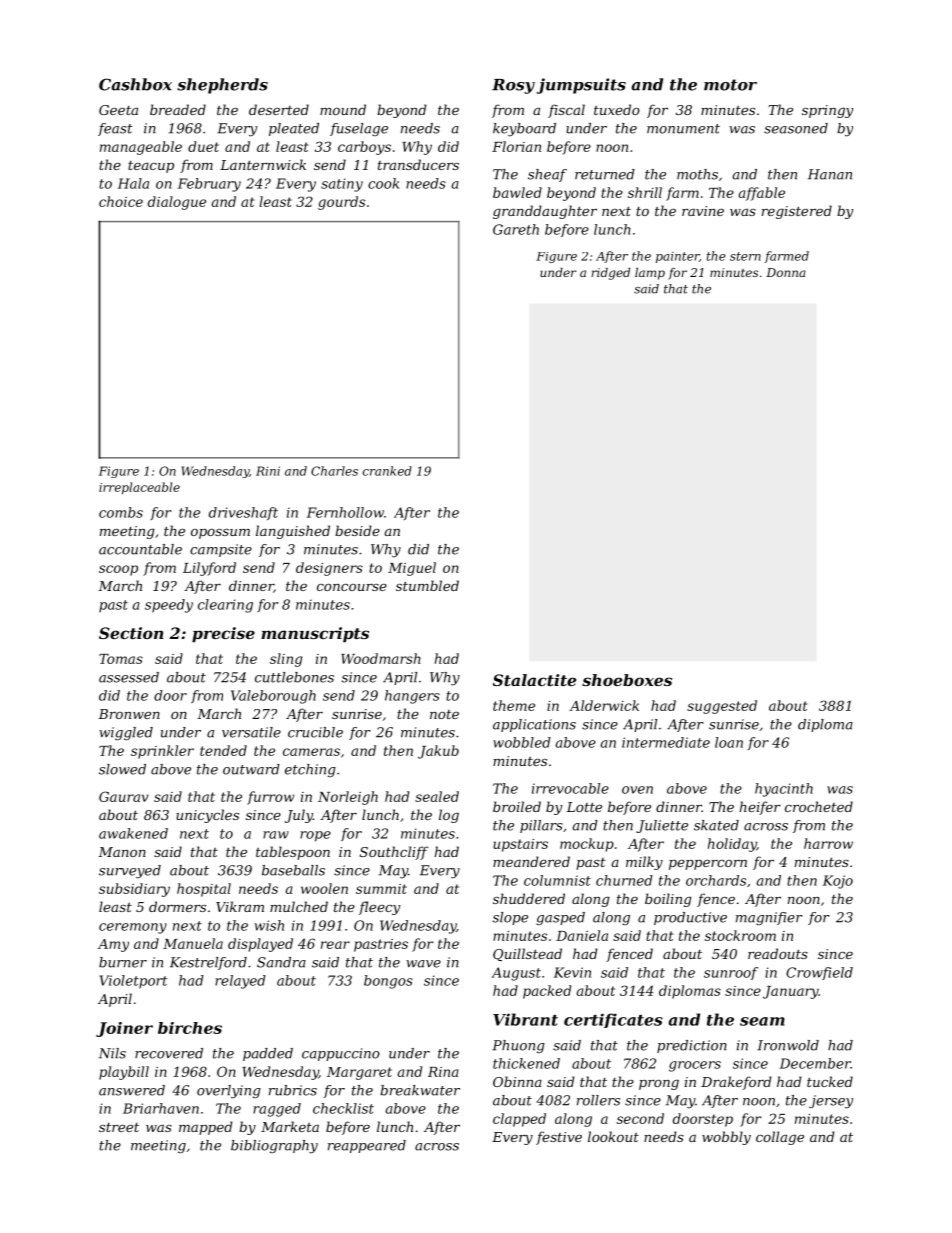 Image resolution: width=952 pixels, height=1233 pixels. What do you see at coordinates (418, 164) in the document?
I see `transducers` at bounding box center [418, 164].
